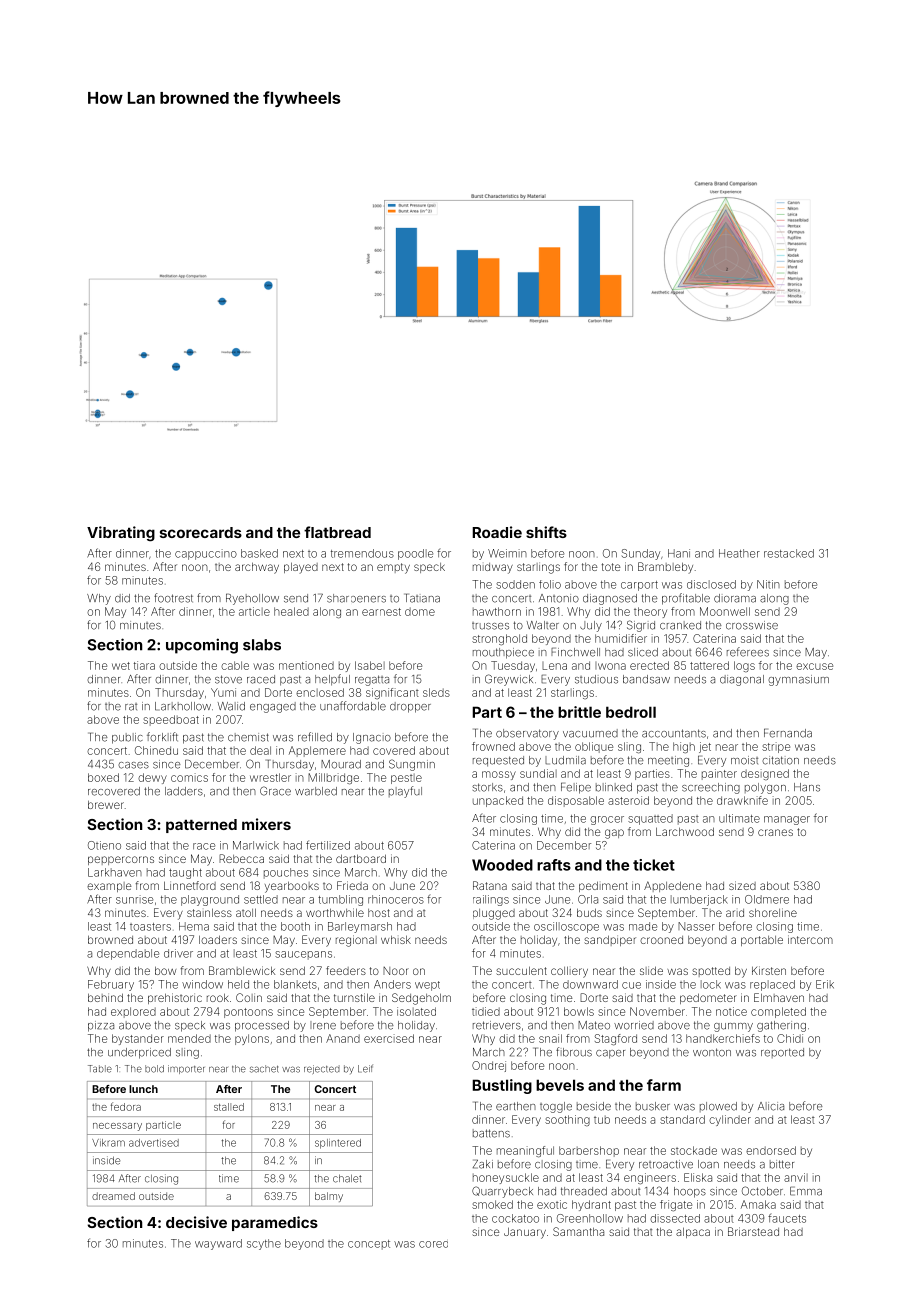  What do you see at coordinates (223, 692) in the screenshot?
I see `Yumi` at bounding box center [223, 692].
